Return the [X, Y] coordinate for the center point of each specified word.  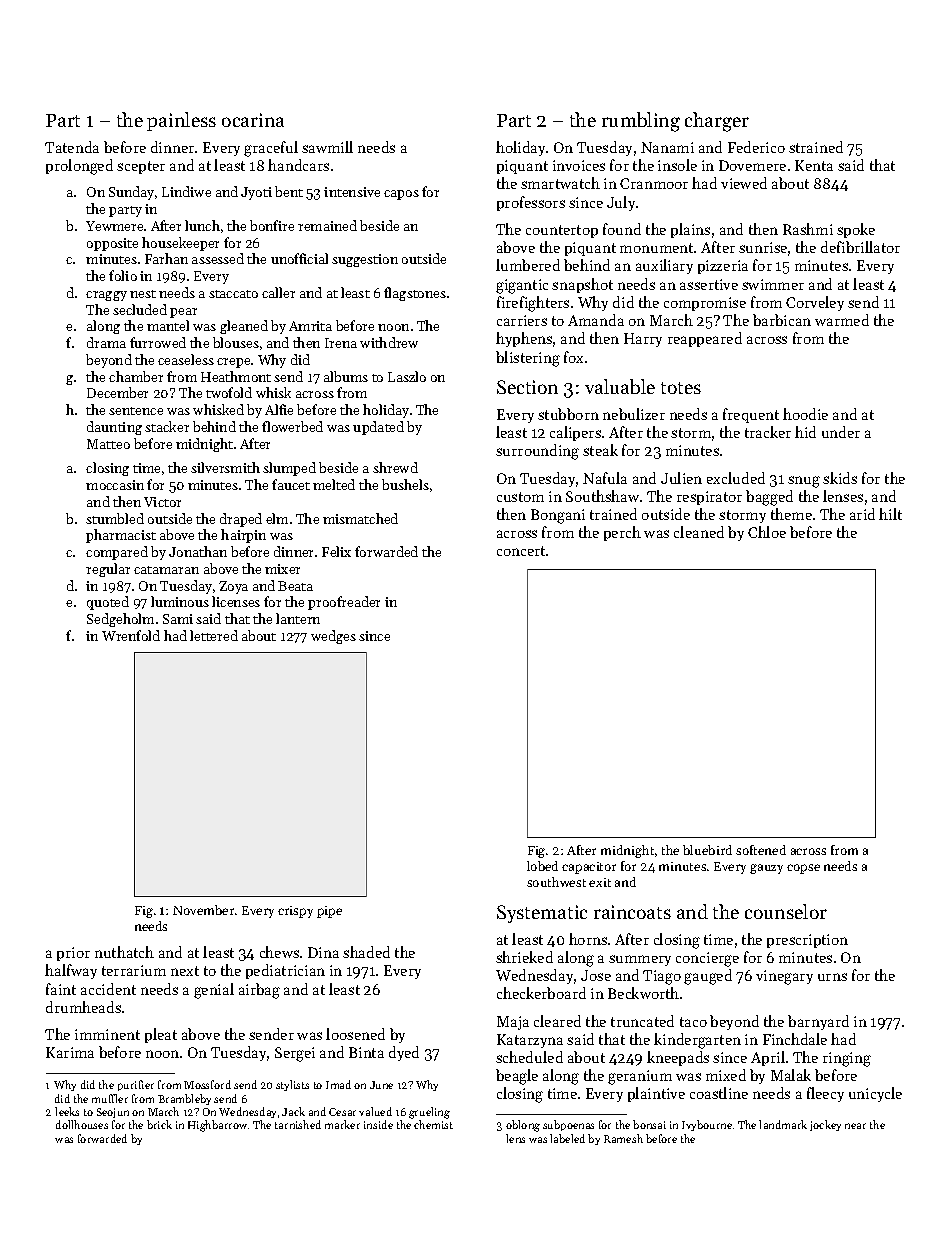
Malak [791, 1075]
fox [573, 357]
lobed [542, 866]
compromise [705, 304]
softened [761, 850]
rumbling [641, 122]
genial [214, 991]
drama [106, 342]
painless [181, 121]
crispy [295, 912]
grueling [429, 1113]
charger [717, 122]
